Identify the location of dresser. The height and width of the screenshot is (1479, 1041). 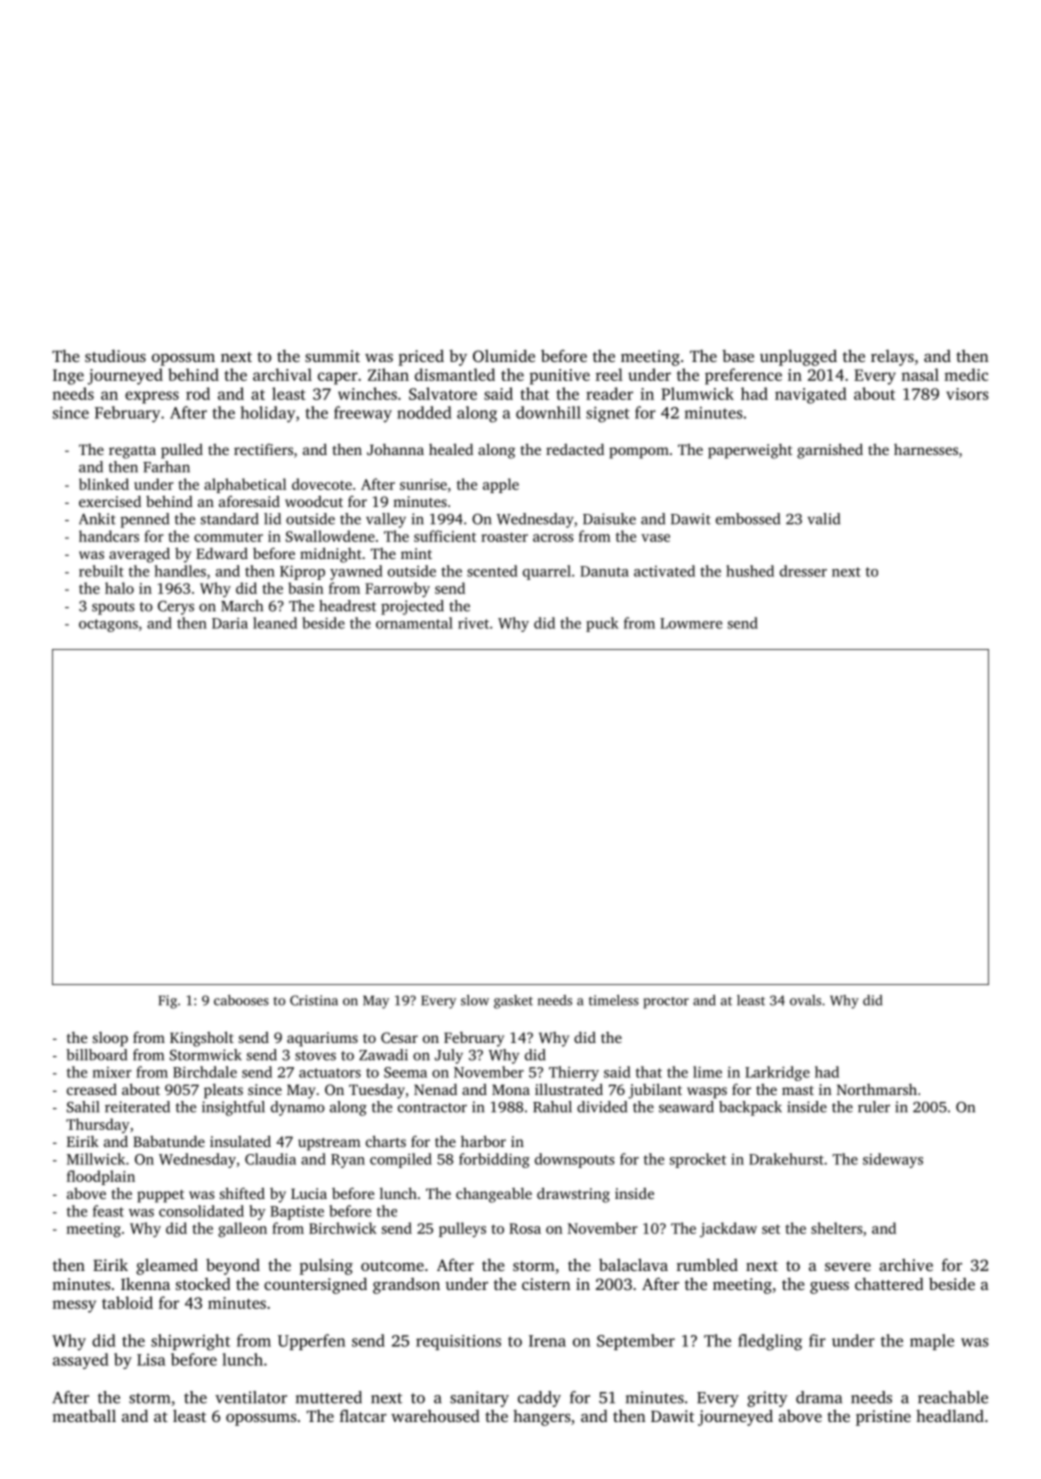
(803, 571).
